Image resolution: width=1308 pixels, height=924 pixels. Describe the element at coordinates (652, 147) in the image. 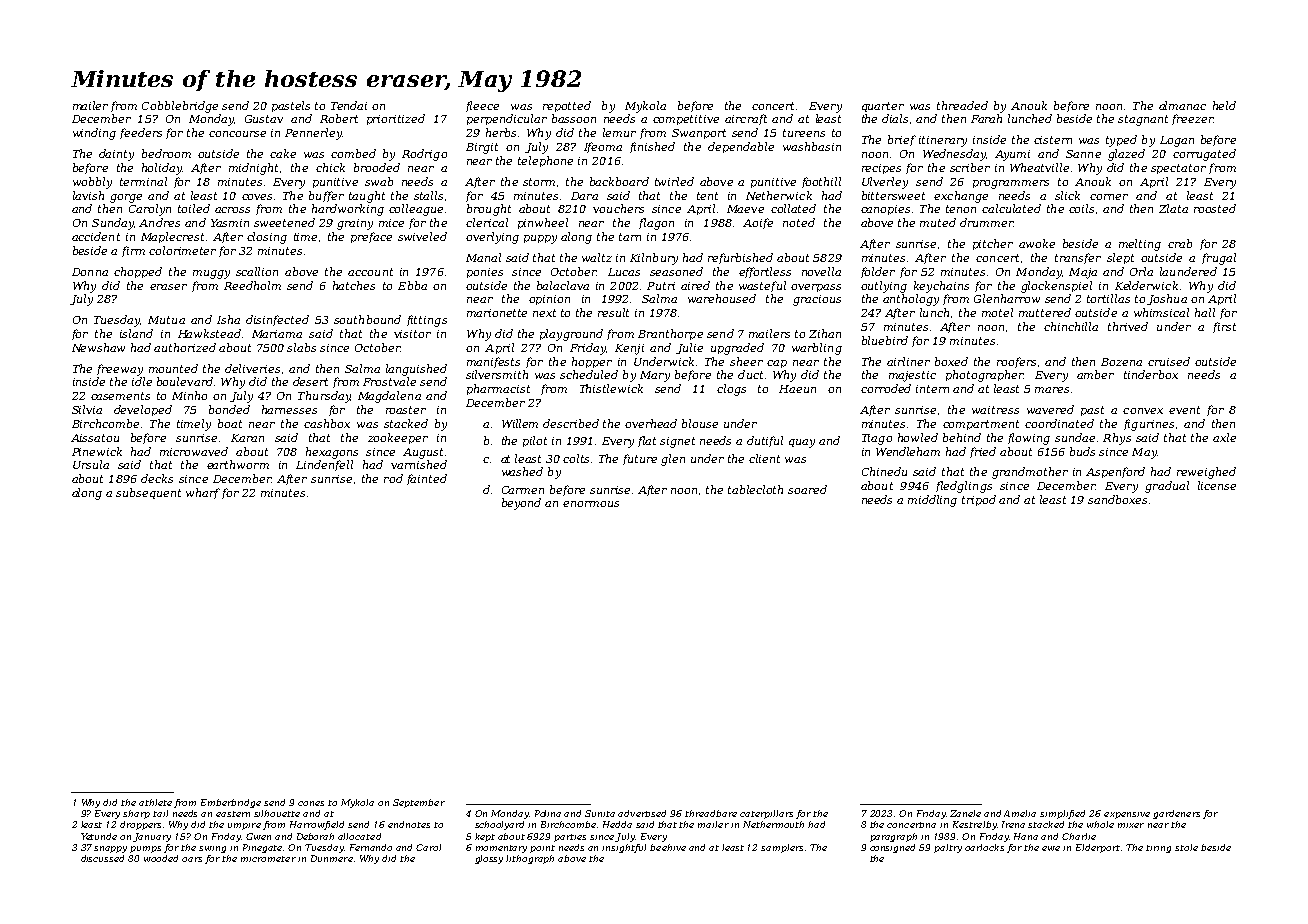

I see `finished` at that location.
